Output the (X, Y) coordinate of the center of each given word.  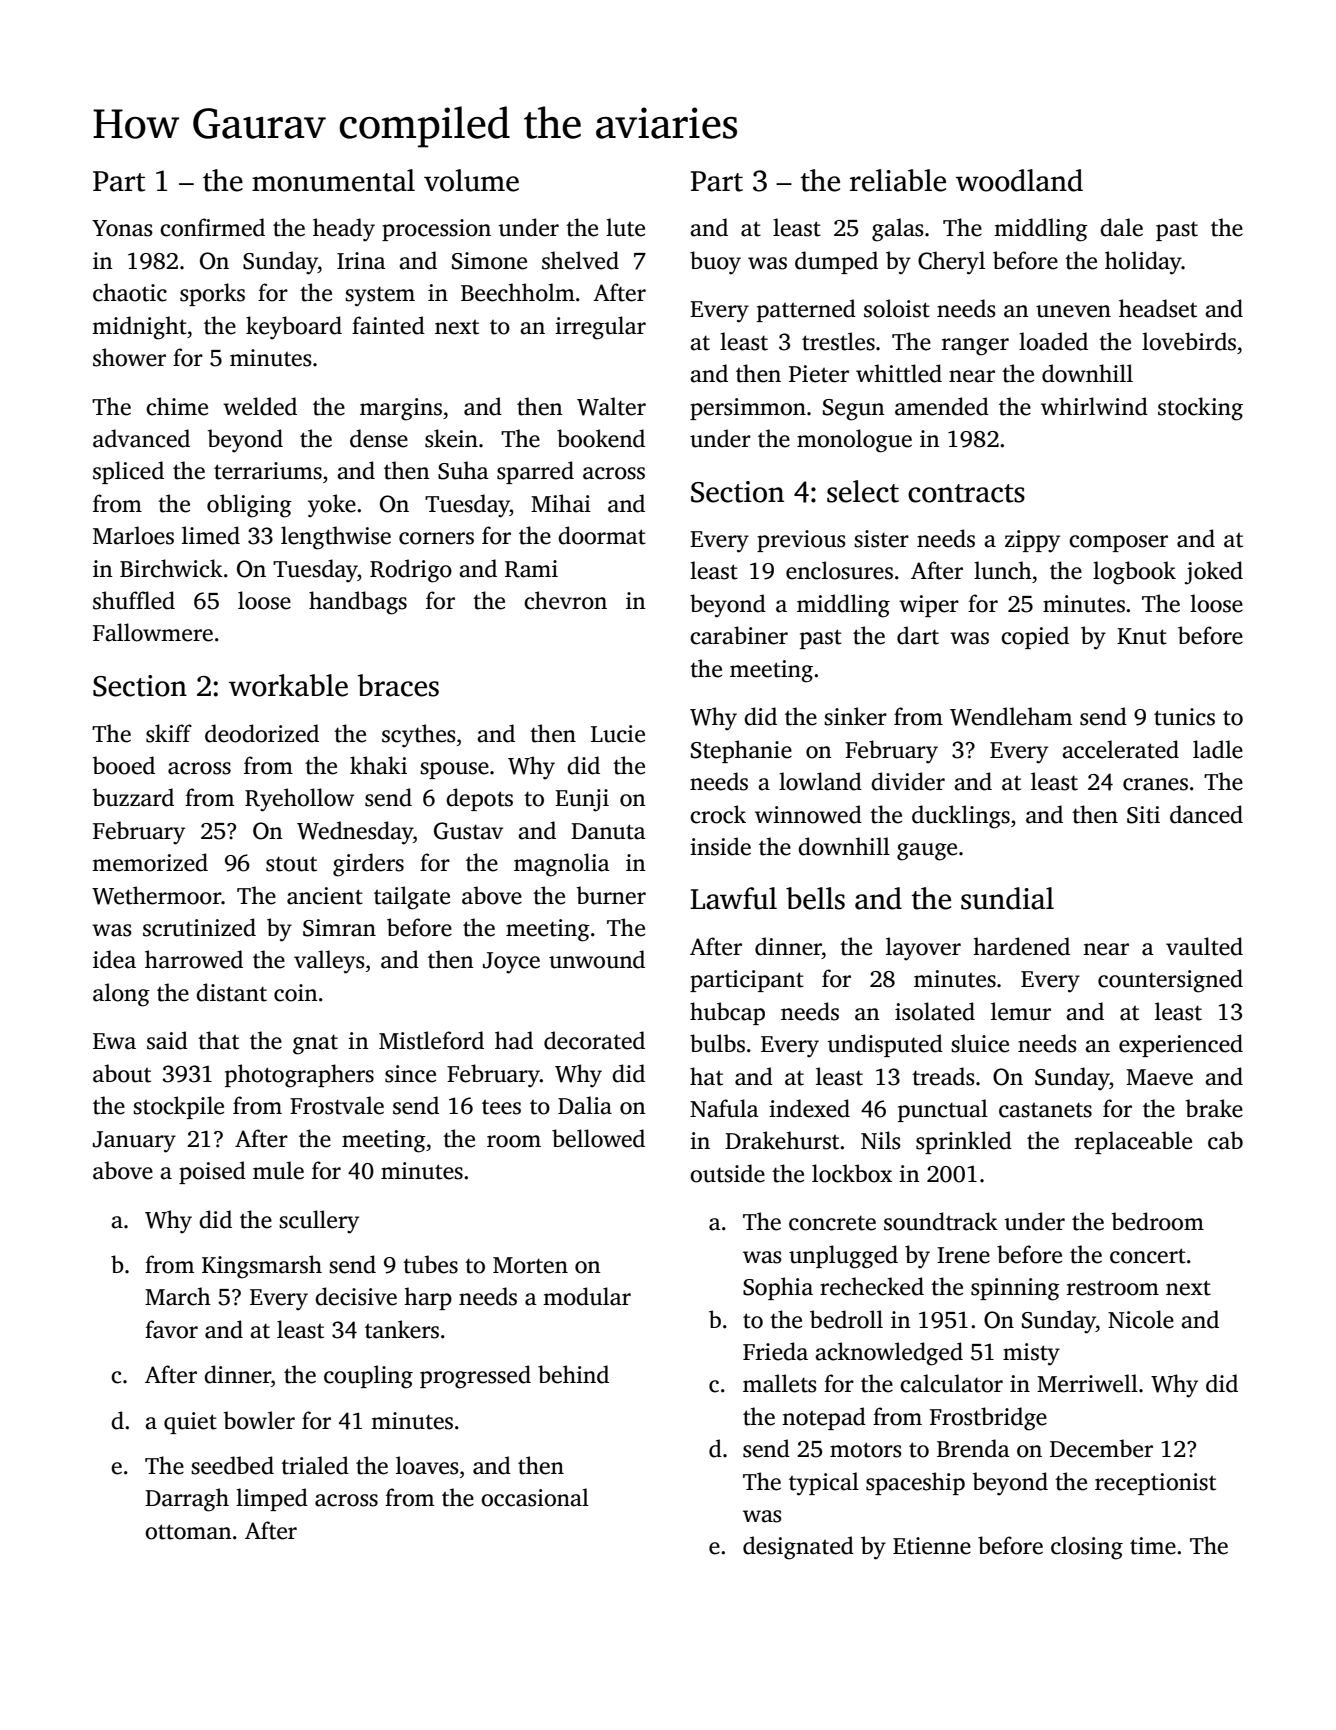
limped (272, 1499)
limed (211, 535)
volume (471, 180)
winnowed (808, 814)
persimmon (748, 409)
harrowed (194, 959)
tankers (402, 1329)
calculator (951, 1383)
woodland (1019, 180)
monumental (333, 180)
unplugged (843, 1257)
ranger (975, 347)
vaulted (1204, 946)
